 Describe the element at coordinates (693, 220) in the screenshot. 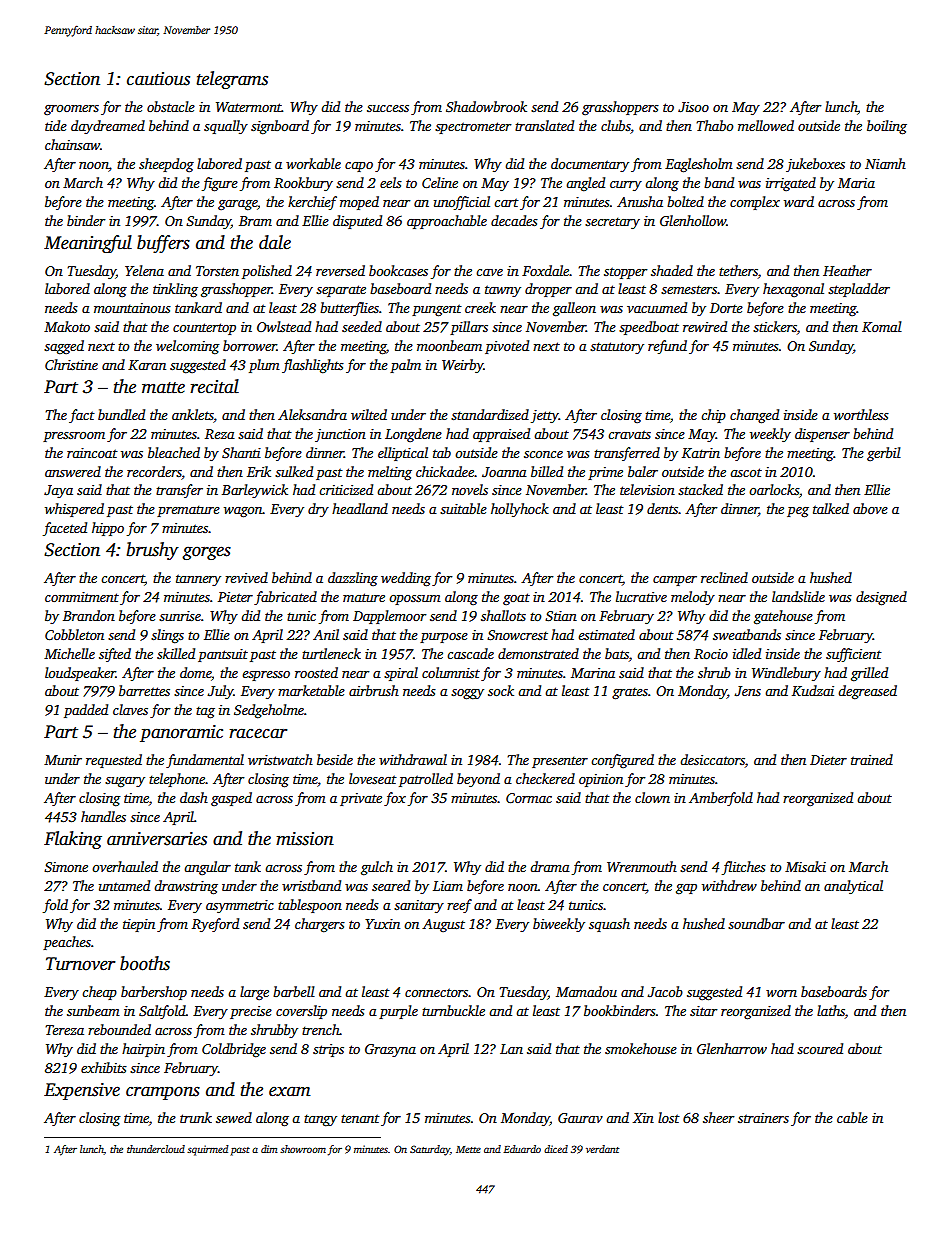

I see `Glenhollow` at that location.
